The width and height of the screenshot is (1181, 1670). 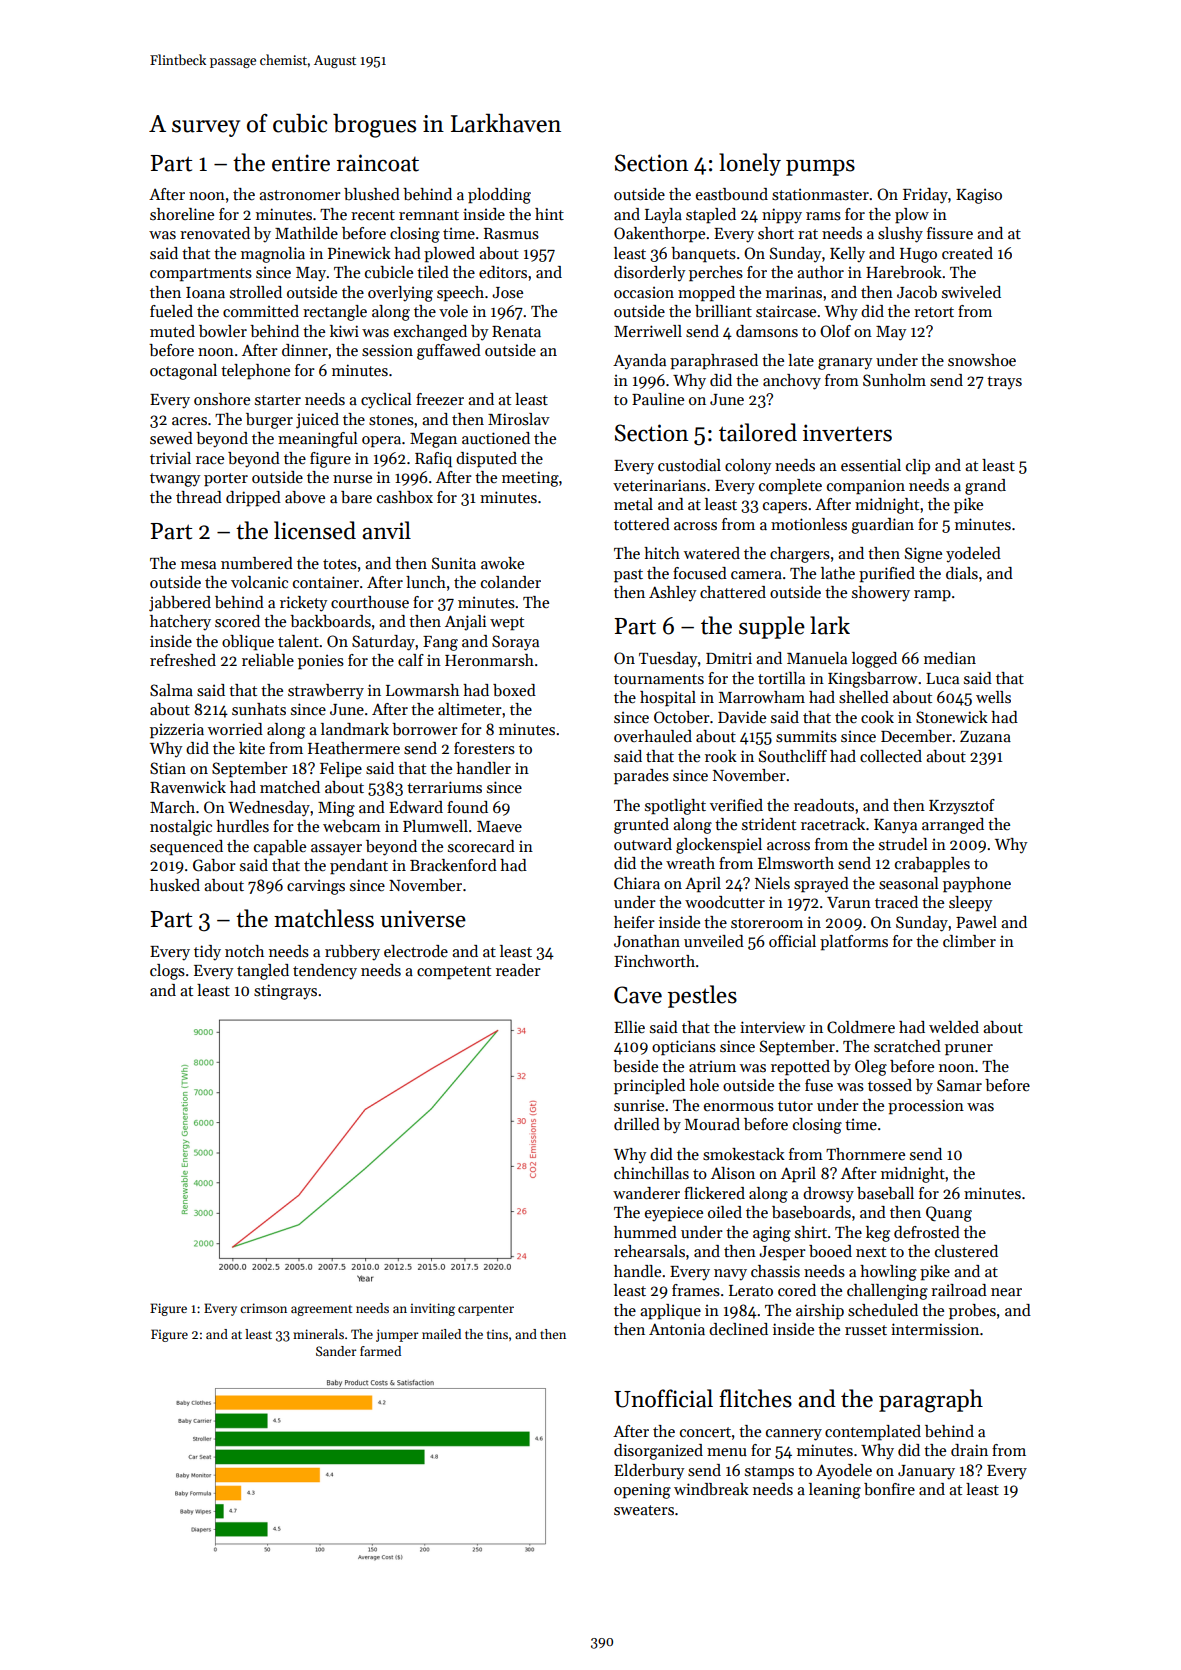 I want to click on Kagiso, so click(x=979, y=196).
